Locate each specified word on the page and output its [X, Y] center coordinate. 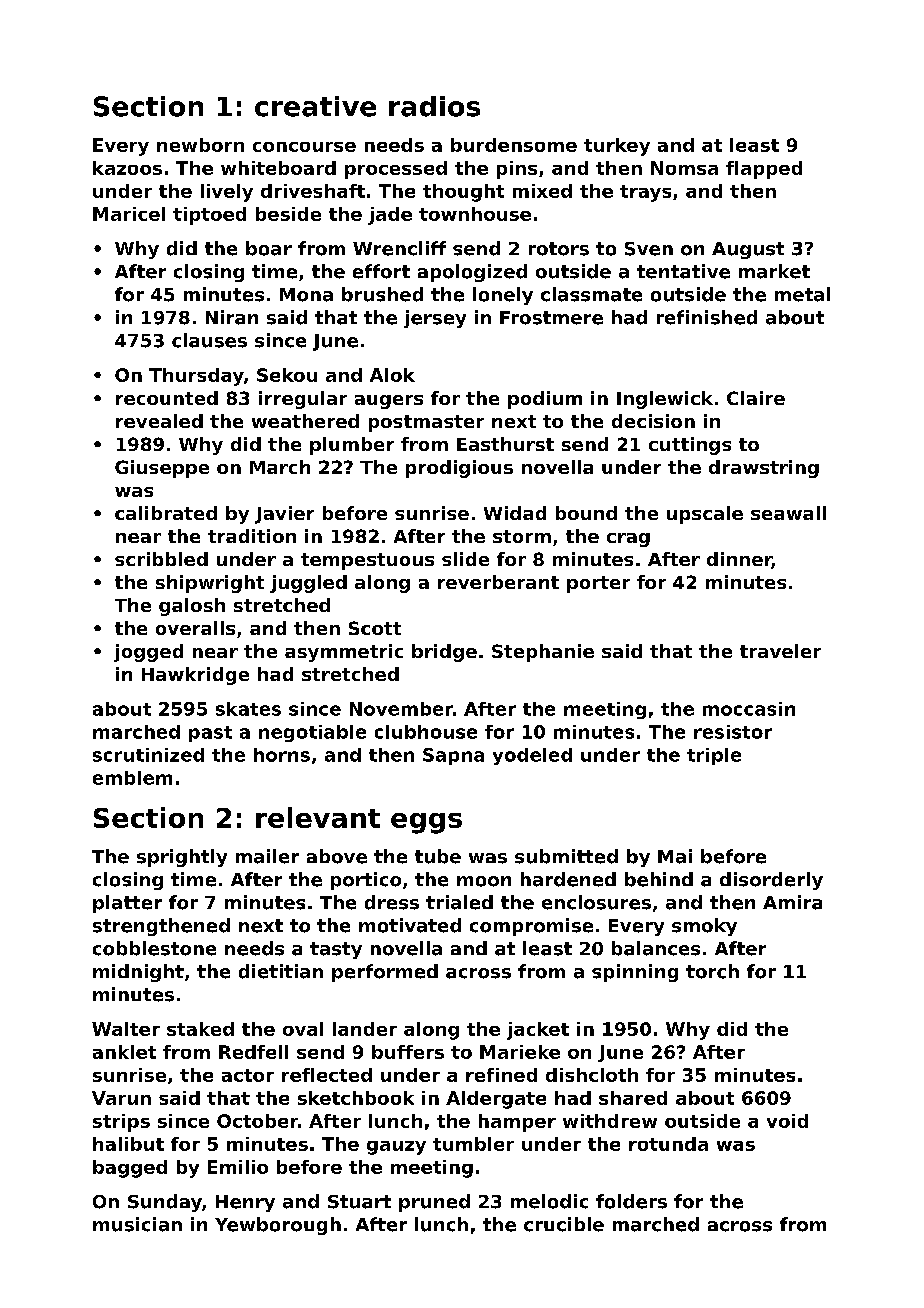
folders [631, 1201]
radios [434, 106]
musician [137, 1224]
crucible [564, 1224]
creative [315, 106]
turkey [617, 147]
